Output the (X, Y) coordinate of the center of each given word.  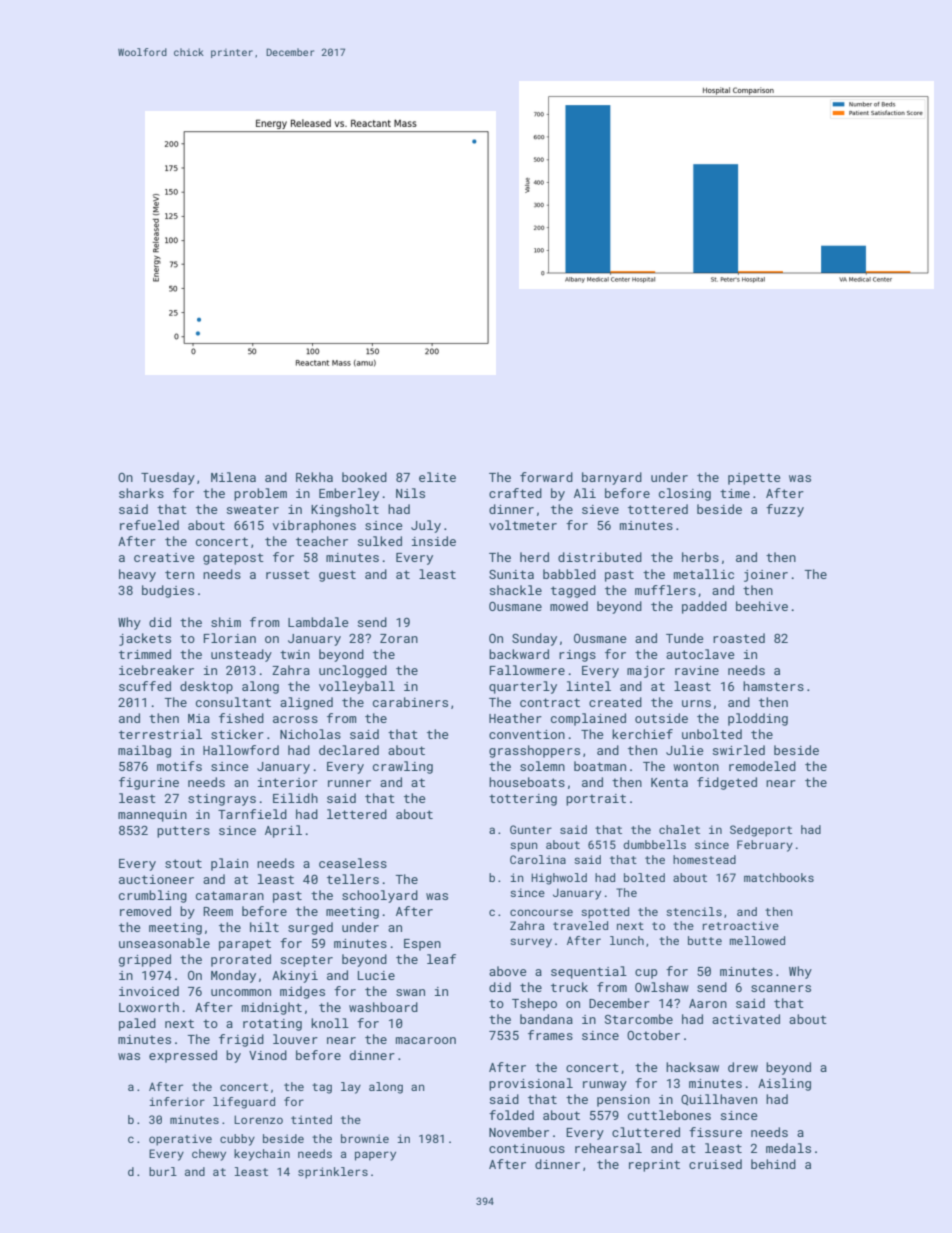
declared (349, 750)
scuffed (145, 686)
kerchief (642, 734)
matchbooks (779, 877)
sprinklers (333, 1173)
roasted (739, 638)
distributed (600, 557)
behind (773, 1164)
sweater (253, 509)
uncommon (241, 992)
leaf (441, 959)
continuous (527, 1148)
